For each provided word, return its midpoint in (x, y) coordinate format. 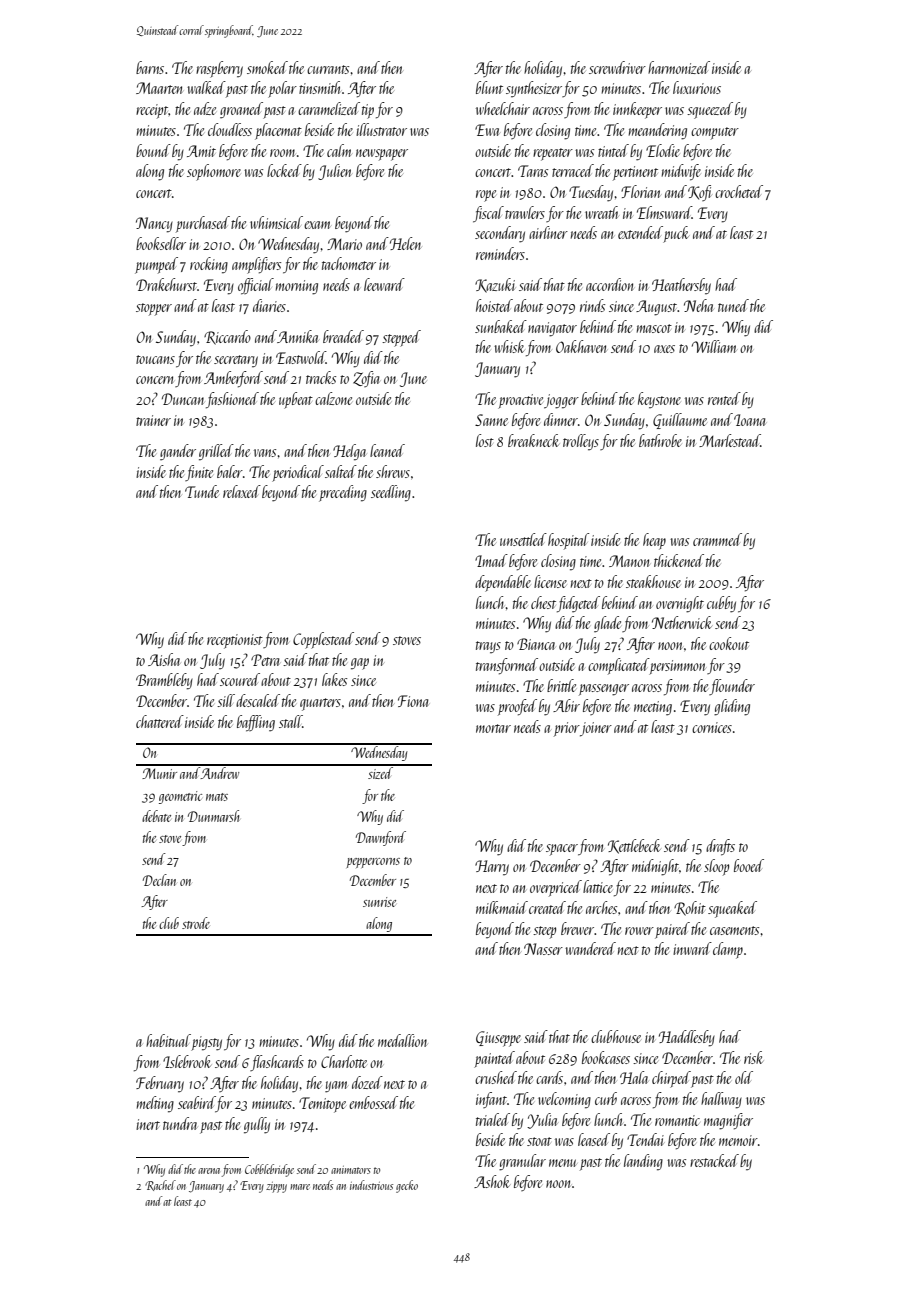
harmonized (679, 67)
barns (150, 67)
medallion (402, 1040)
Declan (159, 880)
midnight (655, 867)
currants (328, 69)
